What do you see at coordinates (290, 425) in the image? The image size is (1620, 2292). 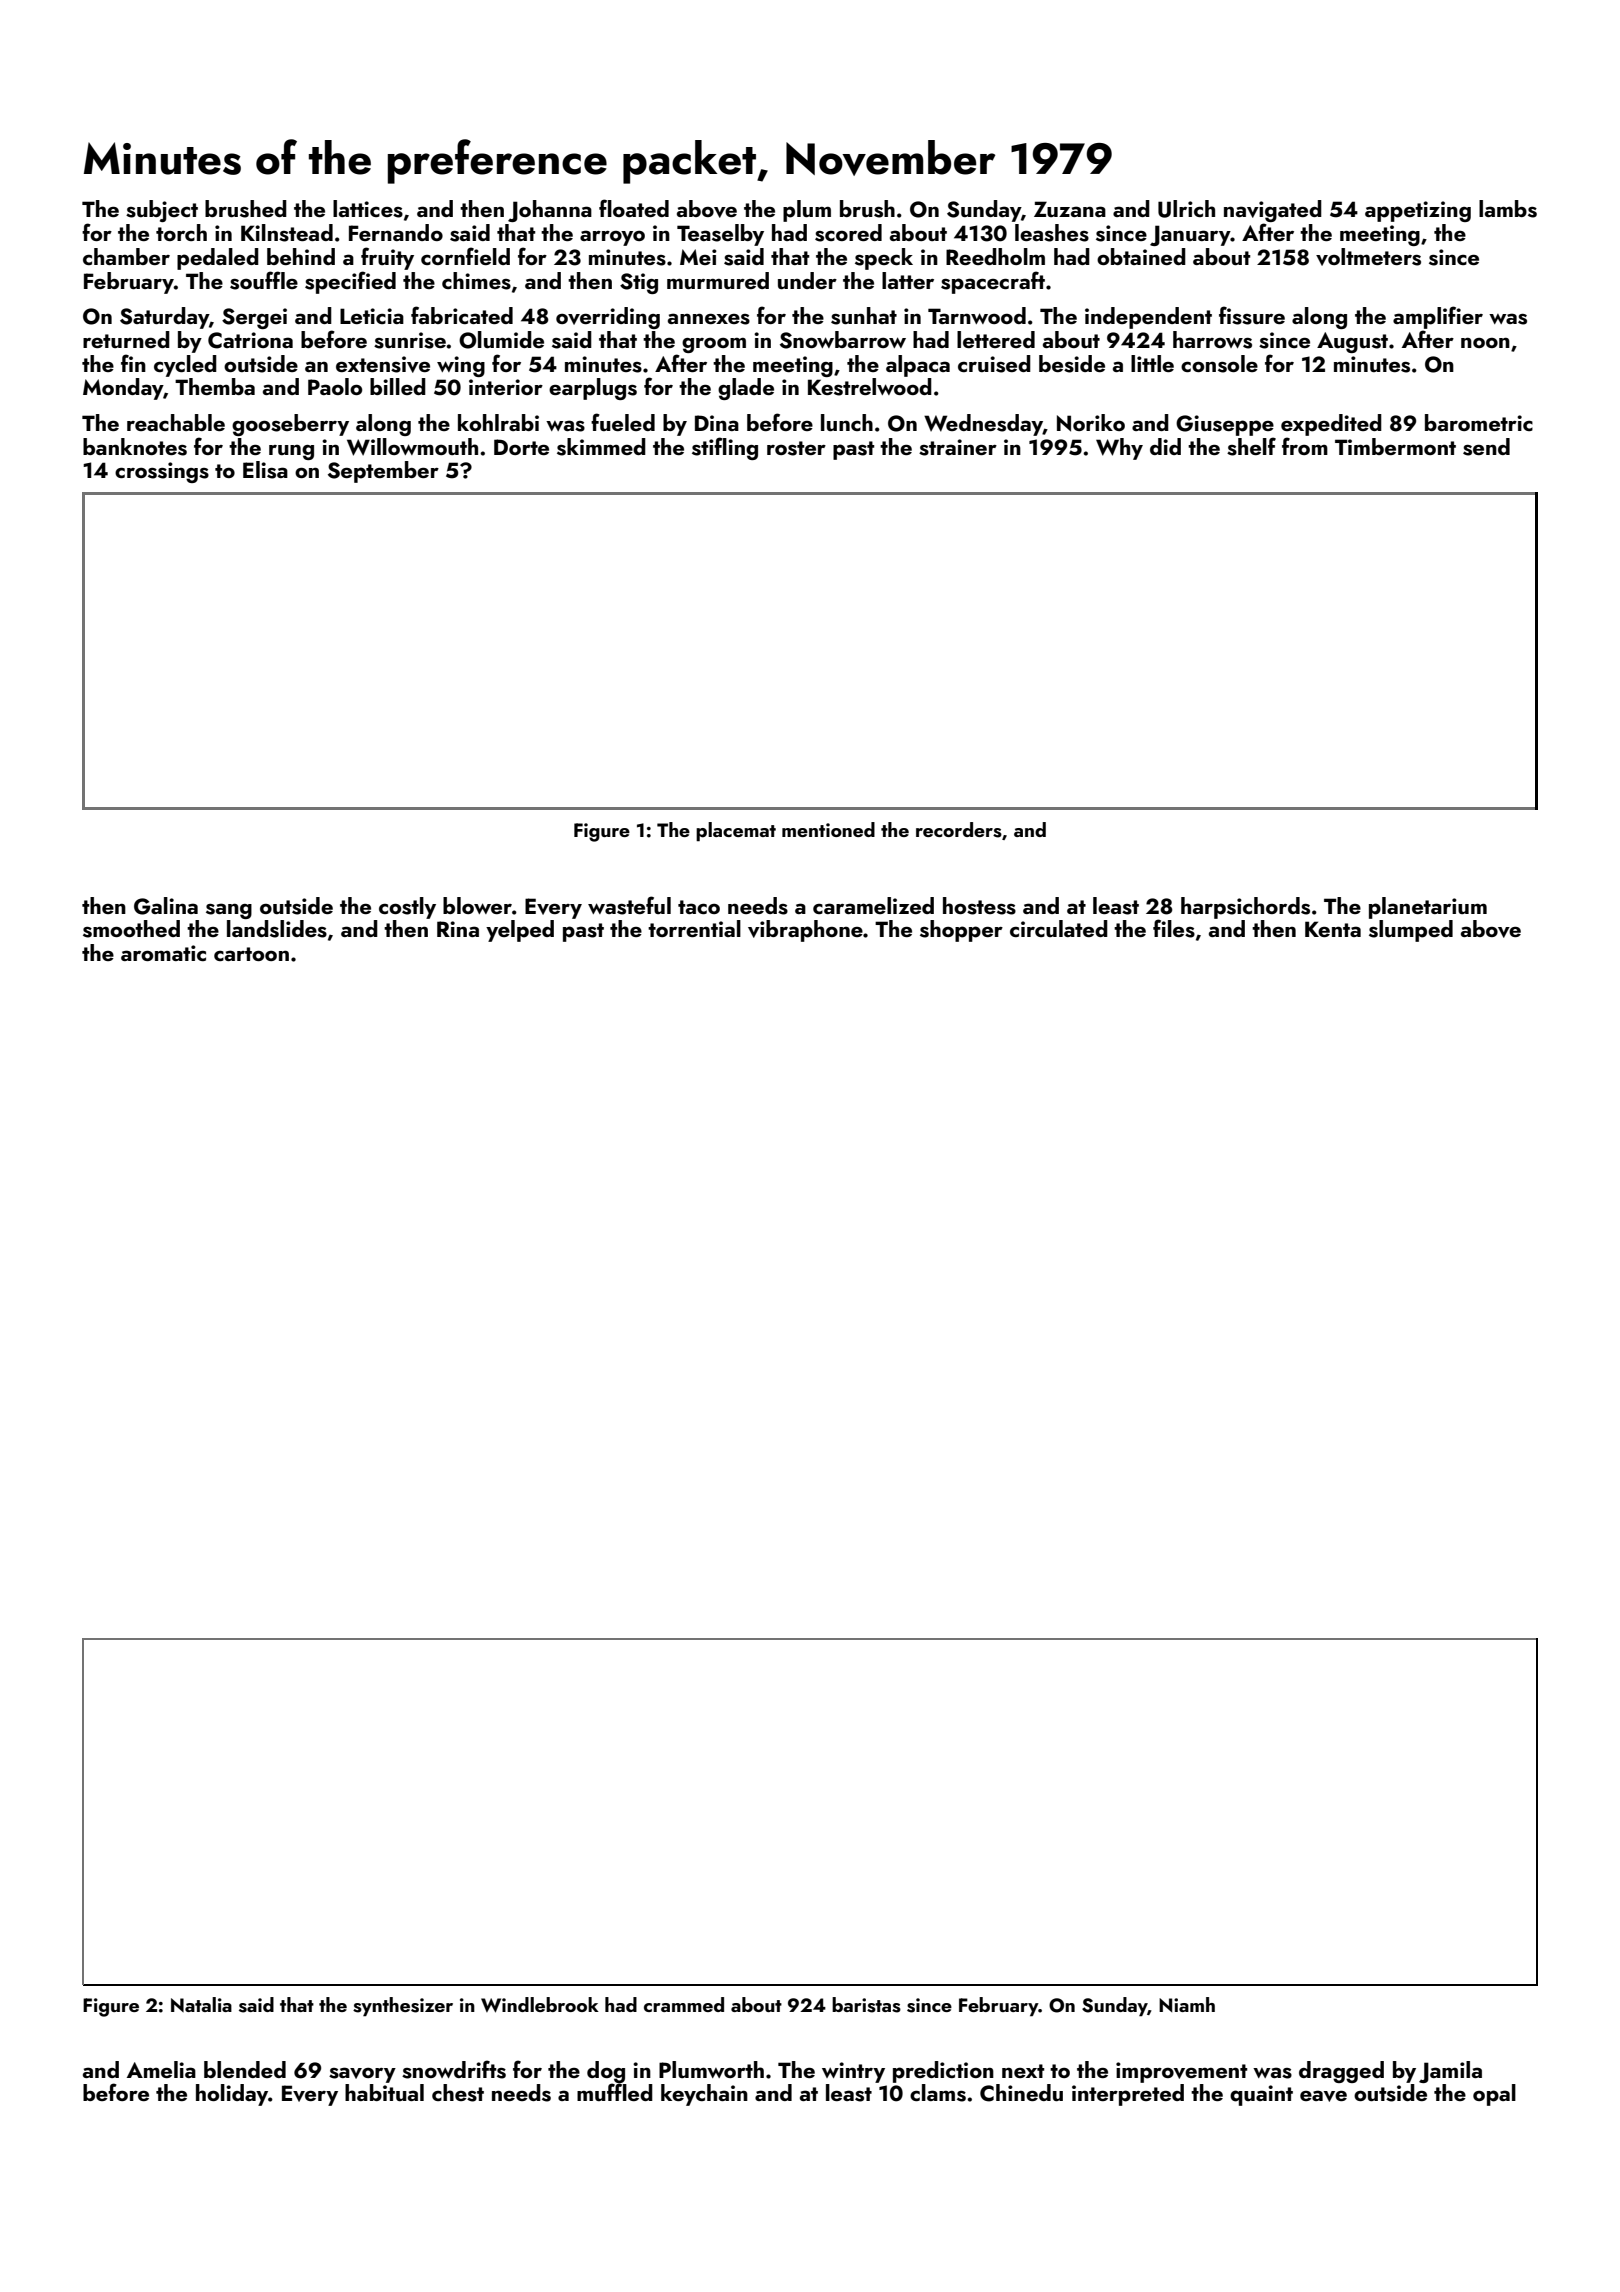 I see `gooseberry` at bounding box center [290, 425].
